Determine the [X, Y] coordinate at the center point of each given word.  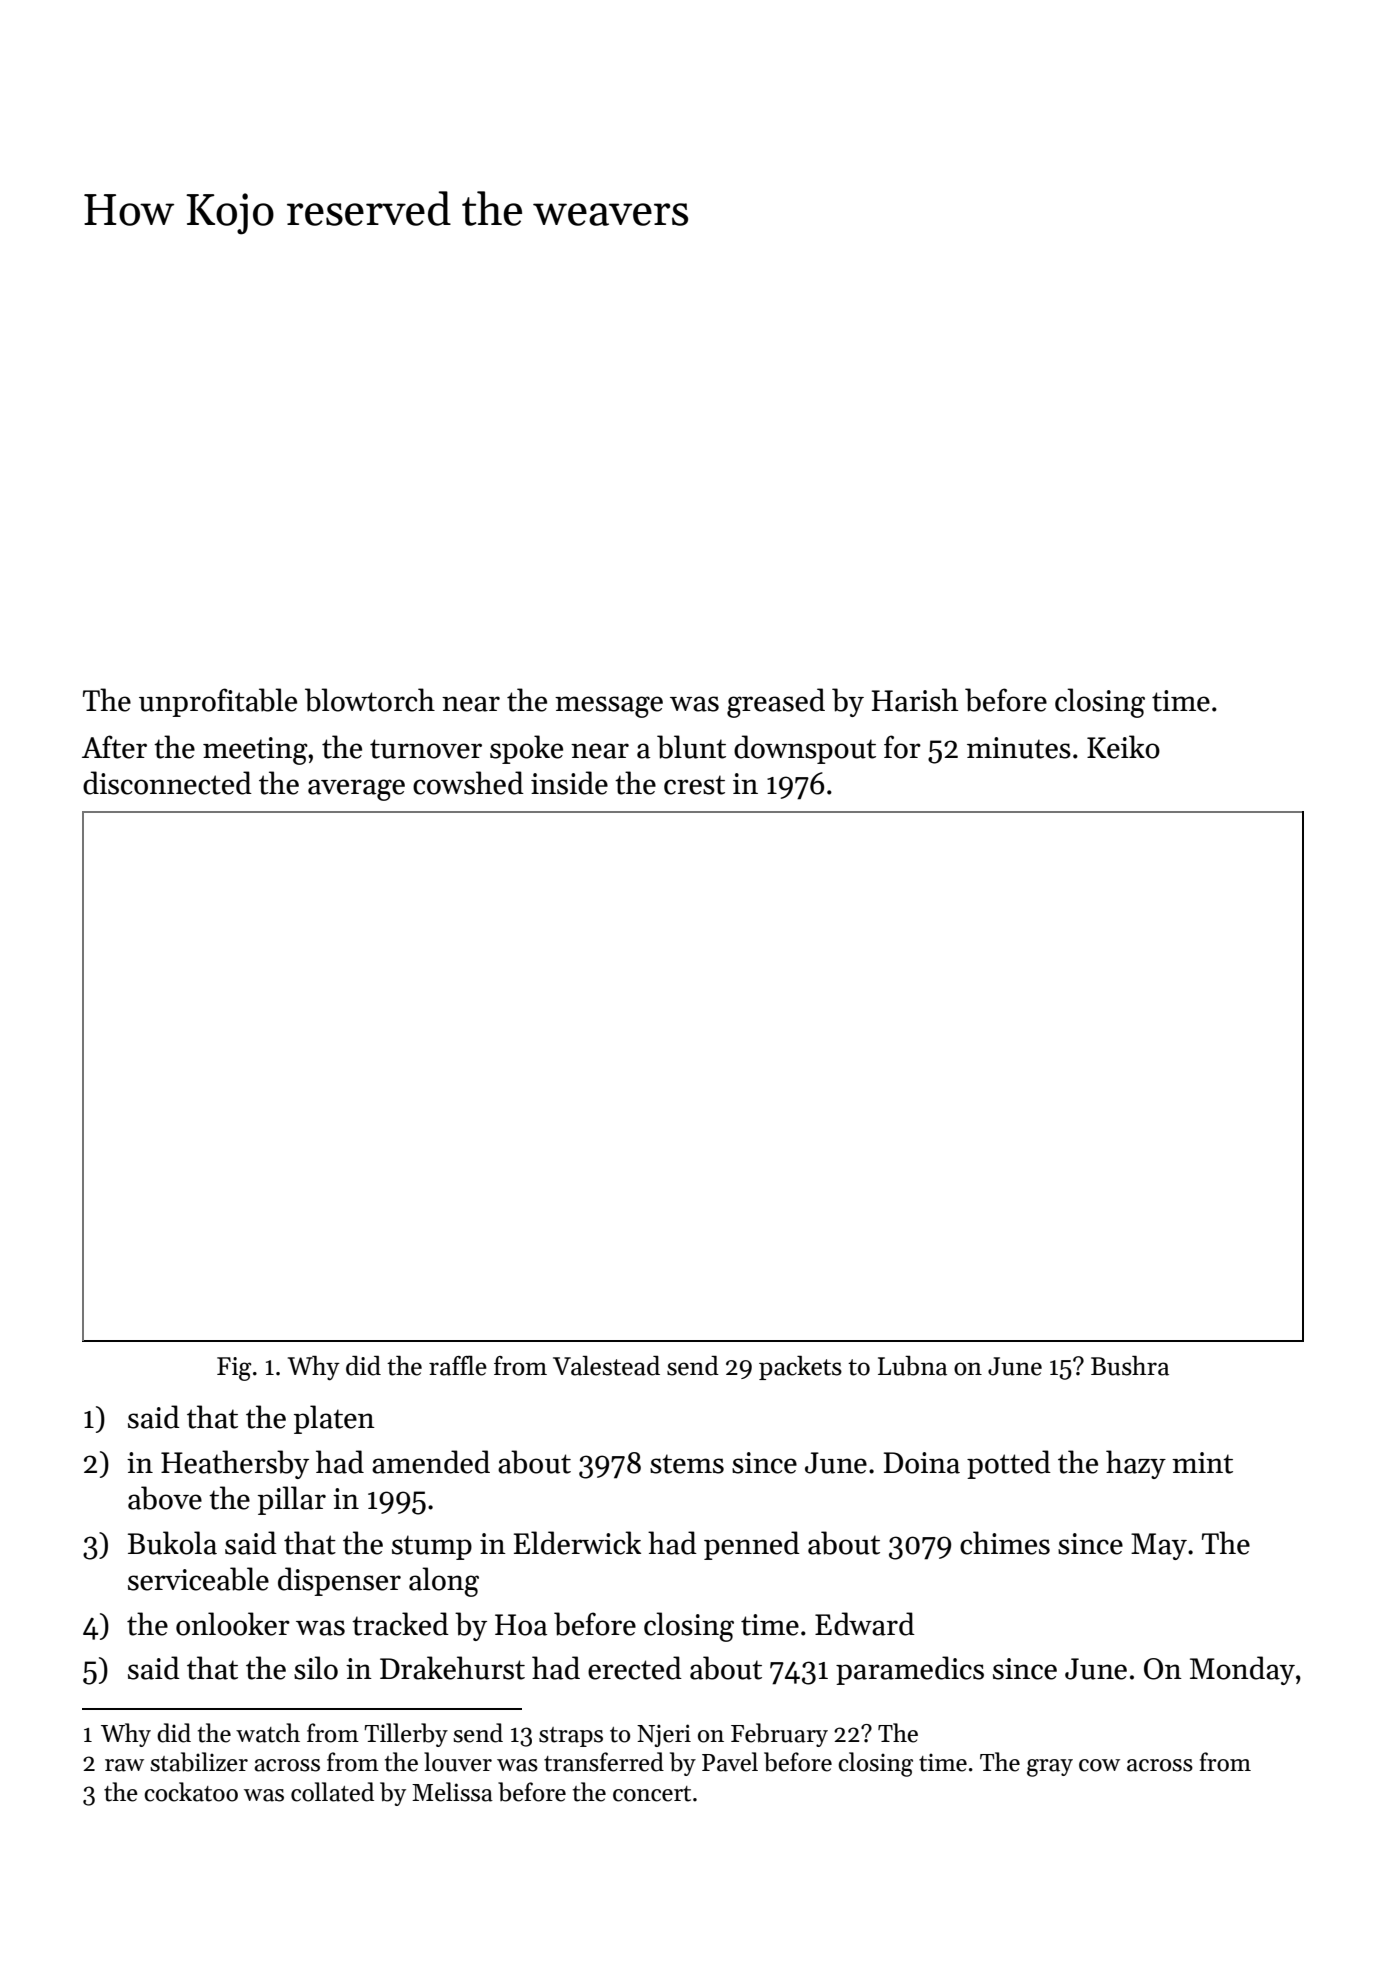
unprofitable [218, 702]
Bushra [1130, 1366]
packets [800, 1368]
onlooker [233, 1624]
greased [776, 703]
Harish [914, 700]
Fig [234, 1369]
